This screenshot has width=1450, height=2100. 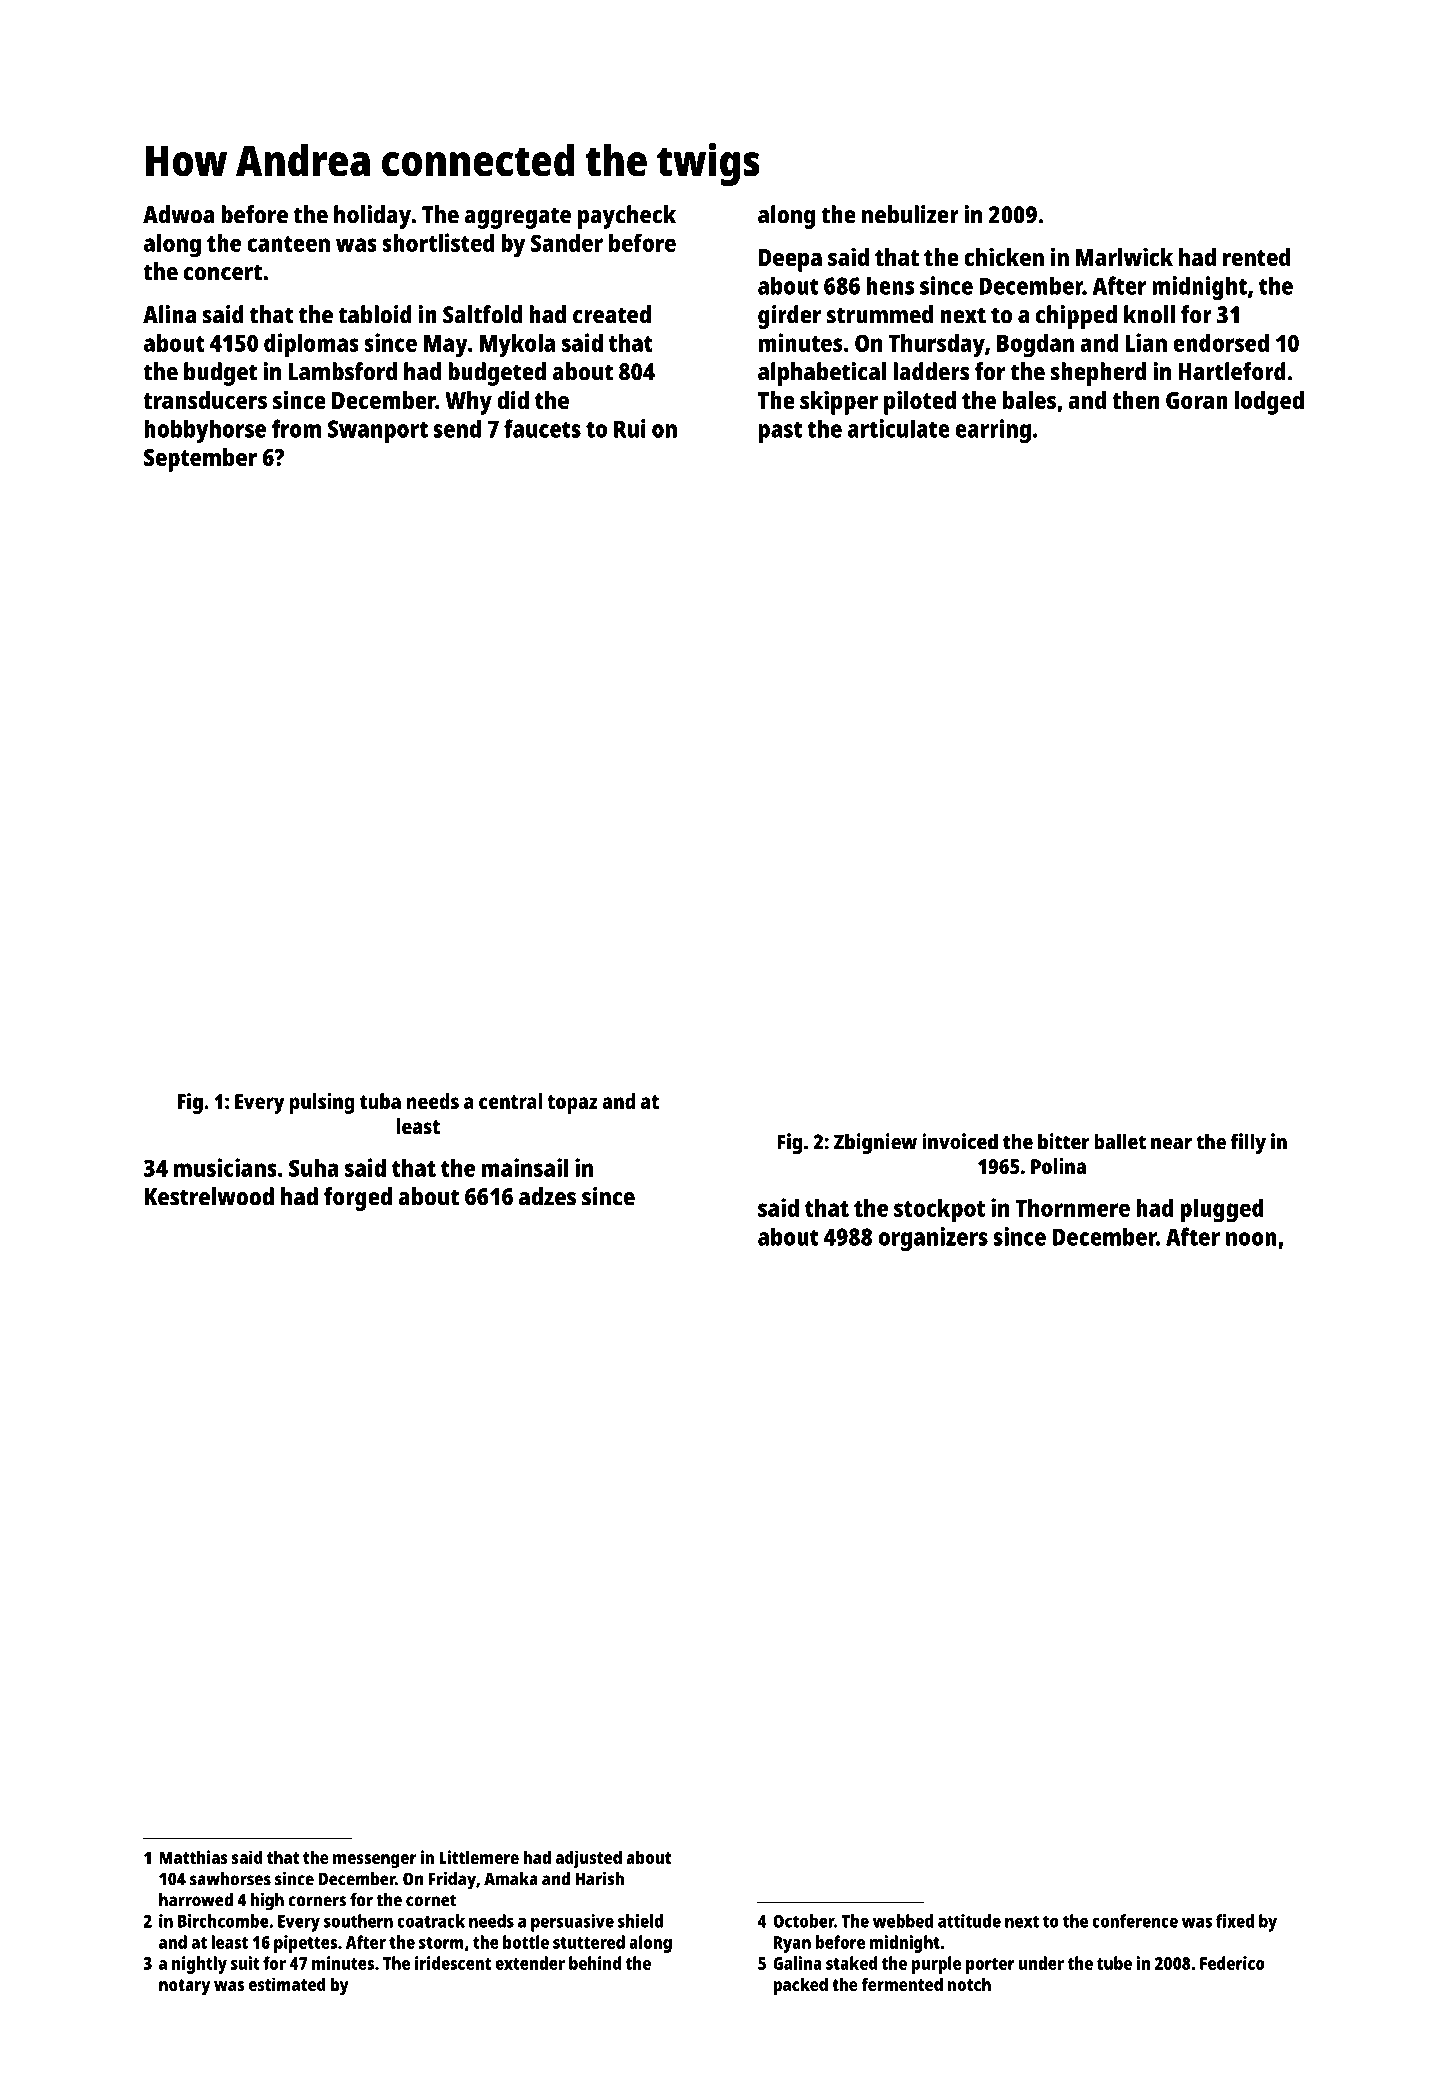 I want to click on southern, so click(x=358, y=1921).
